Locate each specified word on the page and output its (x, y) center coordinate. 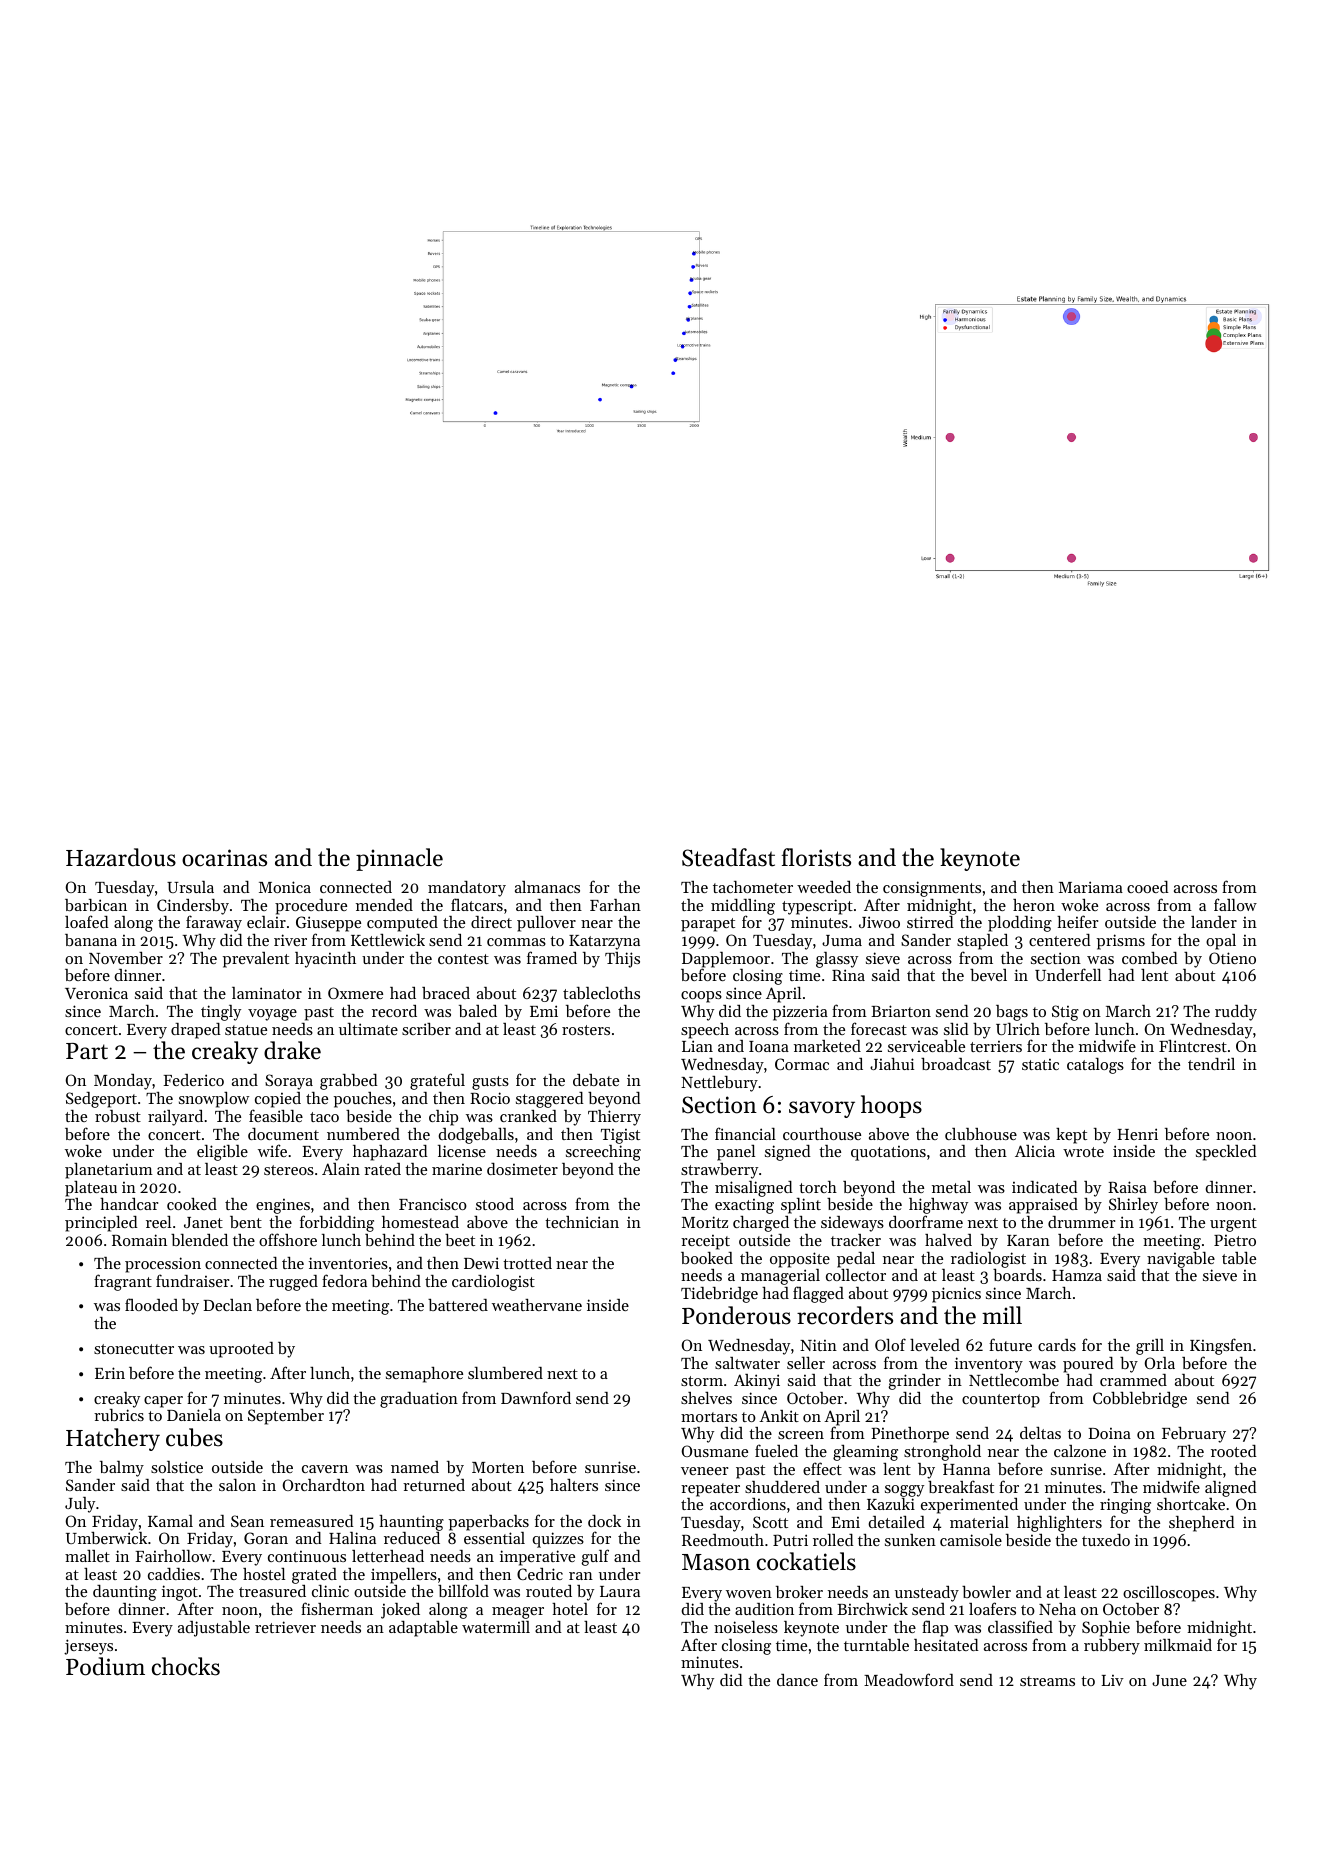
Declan (228, 1305)
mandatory (467, 889)
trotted (527, 1263)
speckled (1226, 1153)
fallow (1235, 904)
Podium (105, 1666)
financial (745, 1133)
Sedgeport (101, 1100)
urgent (1233, 1225)
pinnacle (399, 859)
